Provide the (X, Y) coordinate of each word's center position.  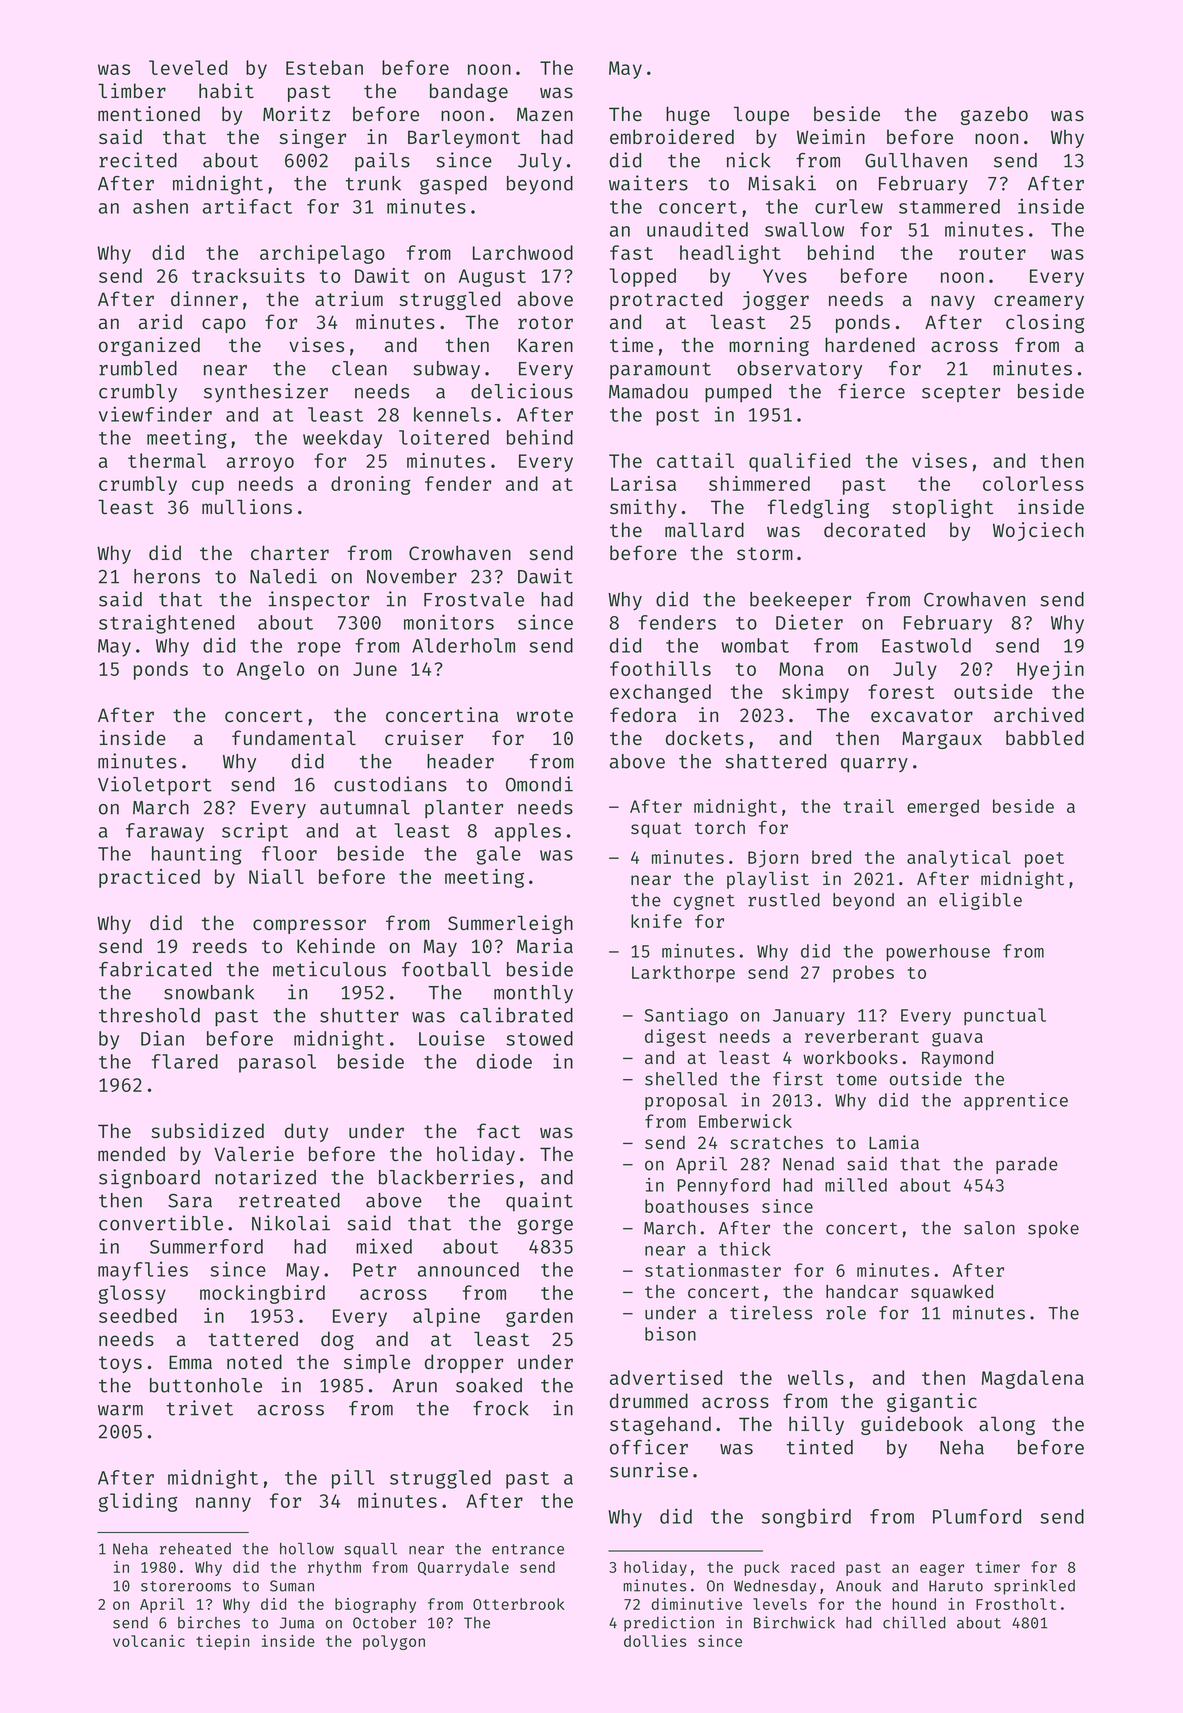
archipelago (322, 254)
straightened (166, 624)
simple (377, 1363)
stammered (949, 206)
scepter (961, 393)
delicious (522, 391)
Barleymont (464, 138)
